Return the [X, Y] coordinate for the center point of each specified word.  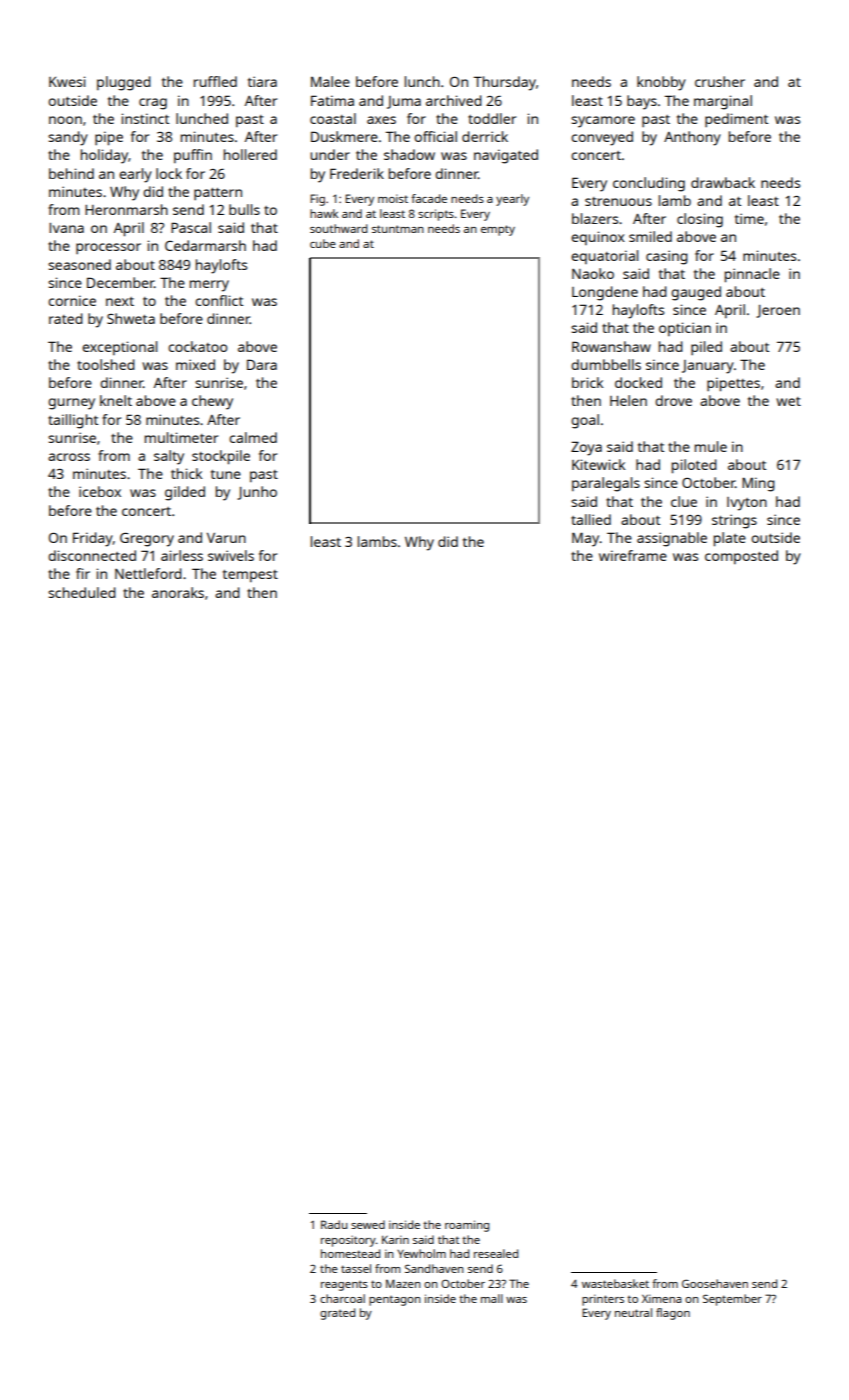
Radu [334, 1224]
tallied [591, 519]
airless [182, 555]
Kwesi [67, 81]
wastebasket [615, 1283]
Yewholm [421, 1253]
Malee [330, 81]
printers [603, 1300]
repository [348, 1241]
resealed [496, 1253]
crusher [720, 81]
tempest [250, 576]
